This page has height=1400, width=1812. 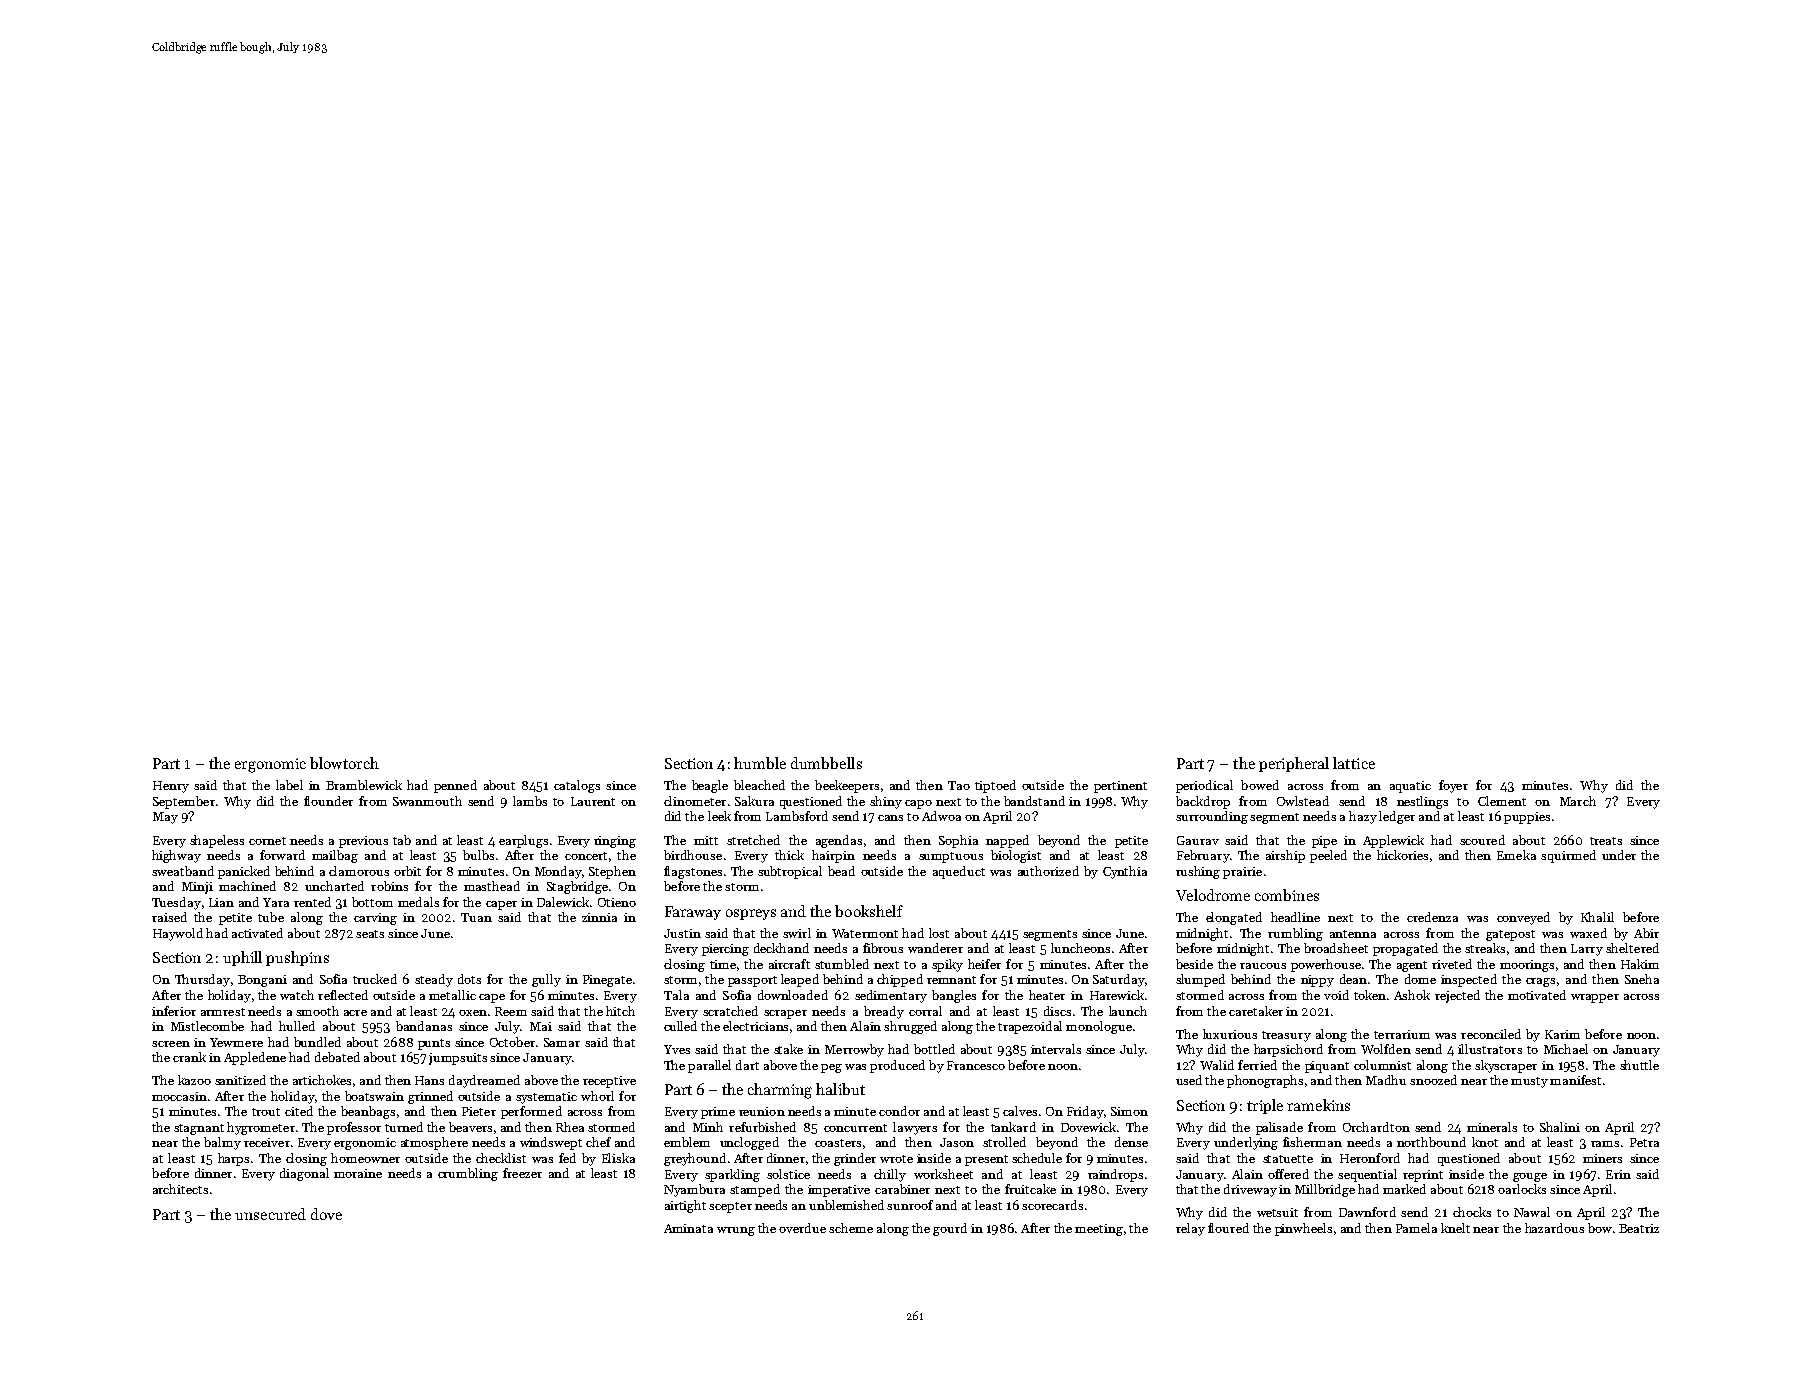 What do you see at coordinates (695, 801) in the page?
I see `clinometer` at bounding box center [695, 801].
